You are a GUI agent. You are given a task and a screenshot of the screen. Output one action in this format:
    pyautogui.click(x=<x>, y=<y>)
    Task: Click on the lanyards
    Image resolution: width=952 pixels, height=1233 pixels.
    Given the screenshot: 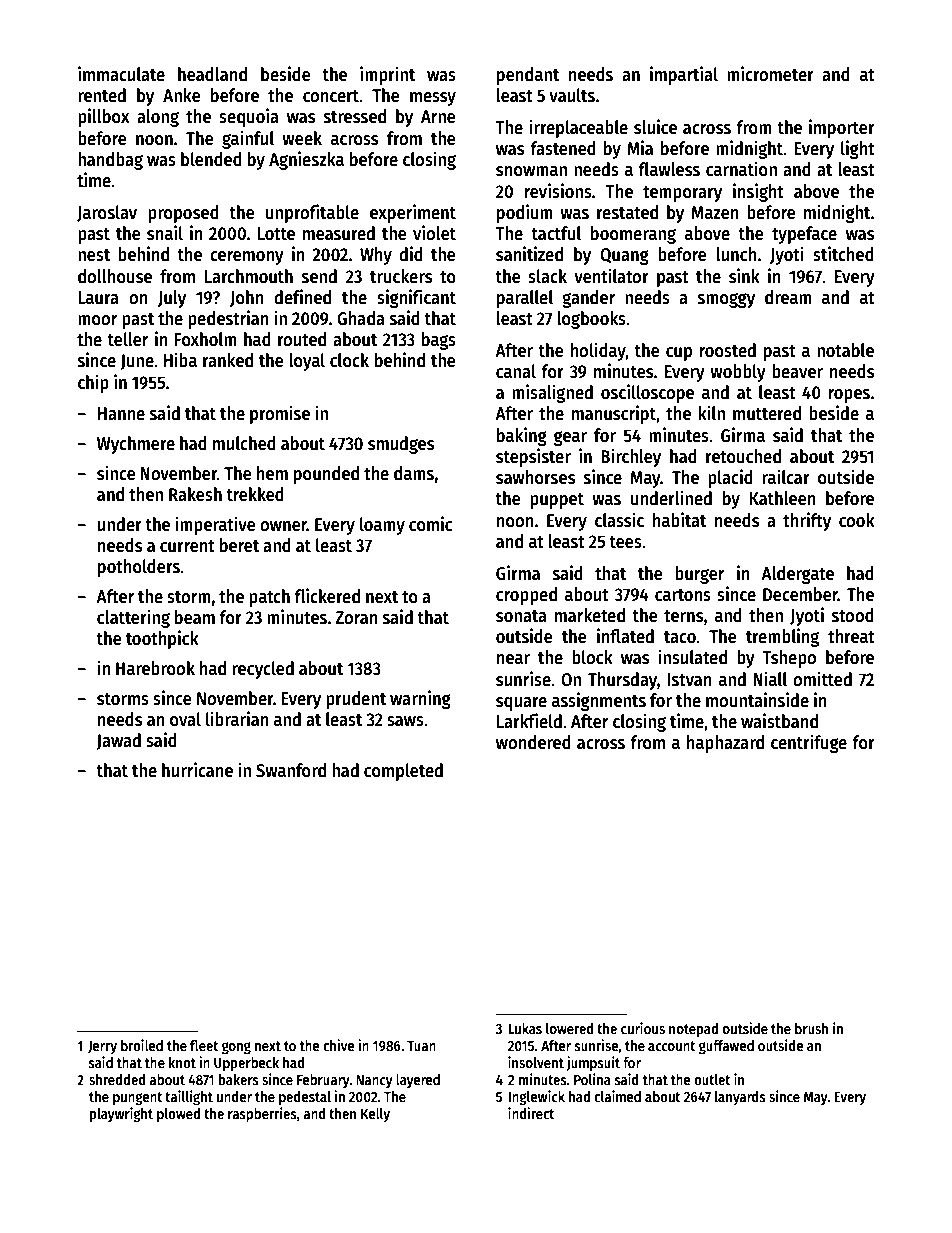 What is the action you would take?
    pyautogui.click(x=740, y=1098)
